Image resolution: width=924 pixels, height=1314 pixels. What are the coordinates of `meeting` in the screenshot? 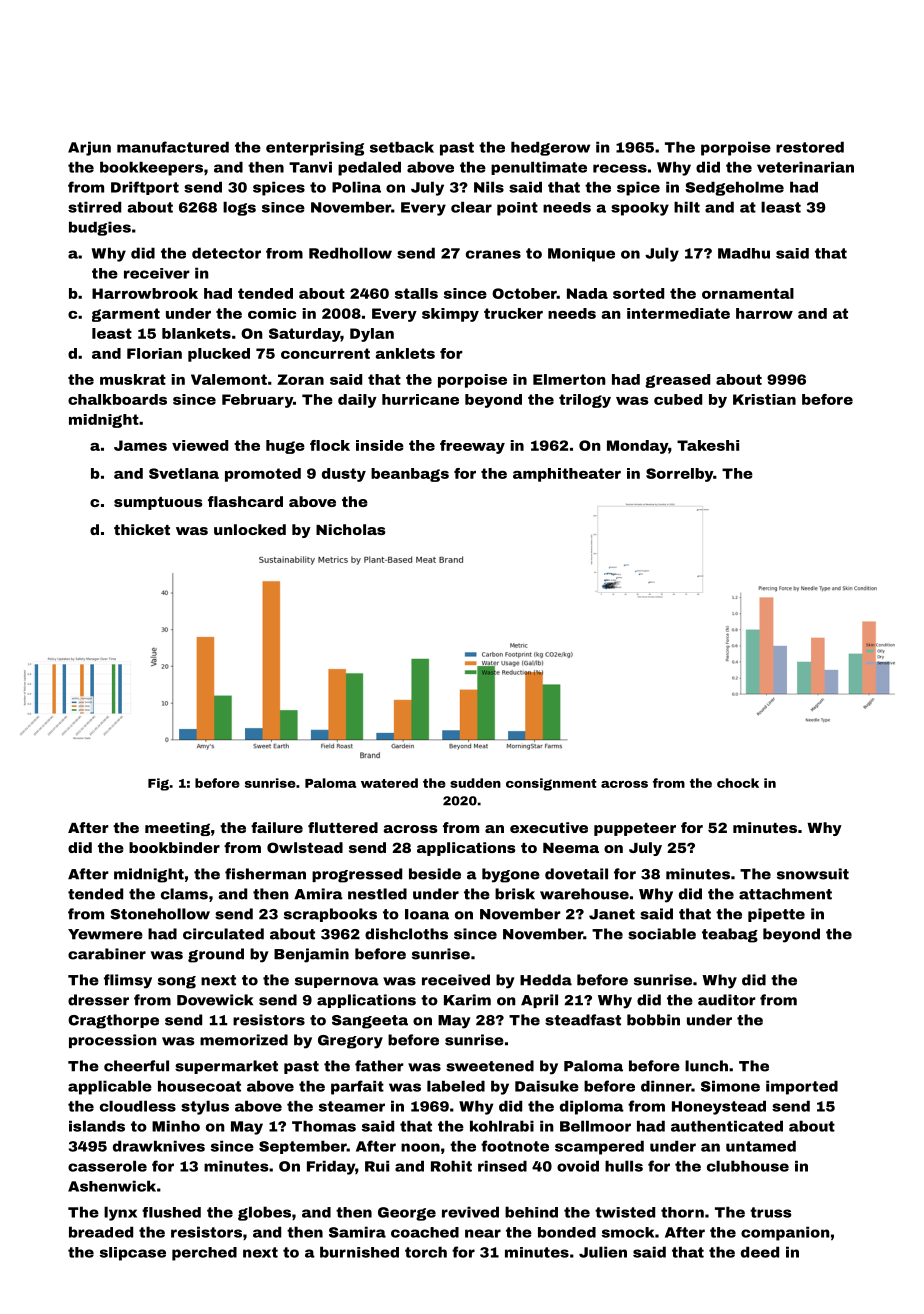 It's located at (177, 829).
